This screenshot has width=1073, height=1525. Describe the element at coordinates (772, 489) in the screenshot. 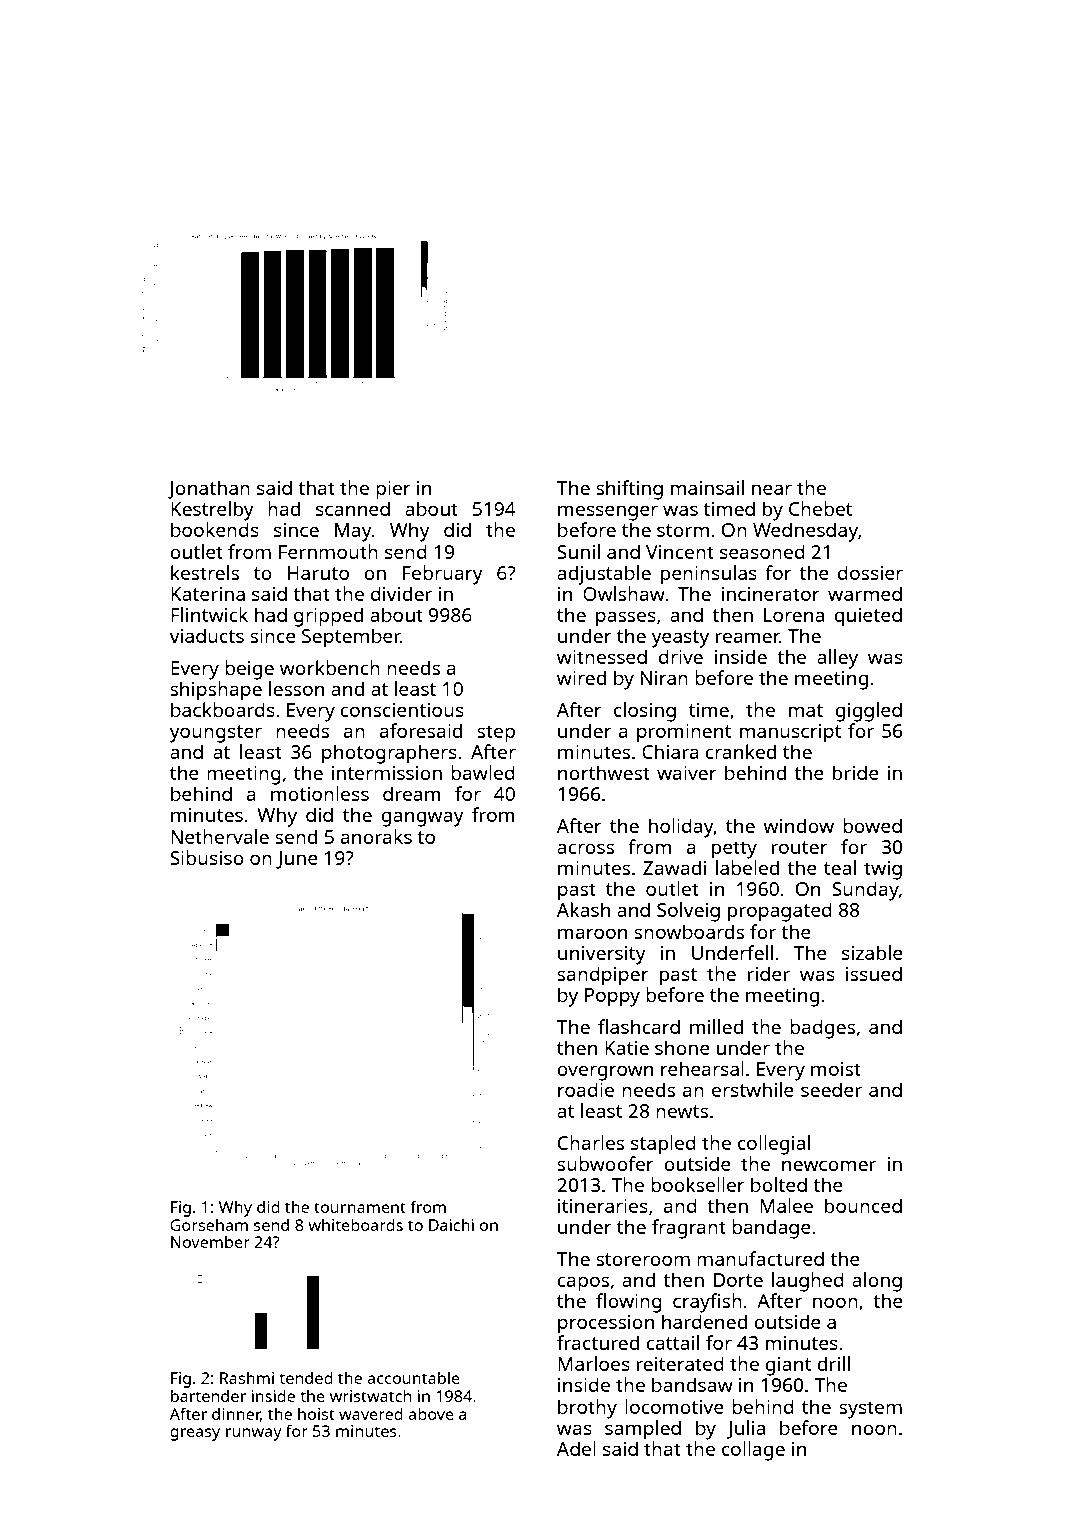

I see `near` at that location.
